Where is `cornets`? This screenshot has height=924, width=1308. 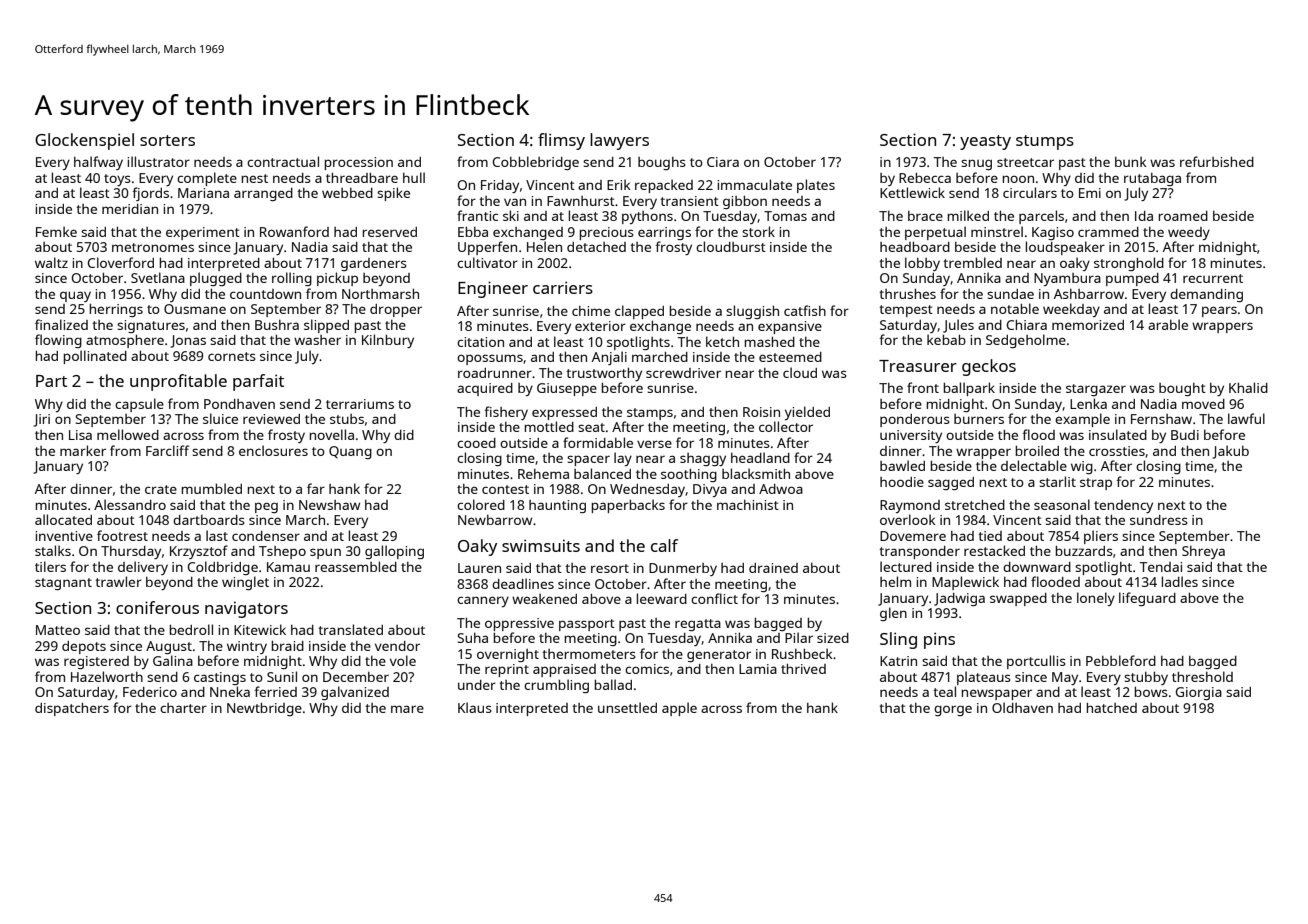 cornets is located at coordinates (232, 356).
